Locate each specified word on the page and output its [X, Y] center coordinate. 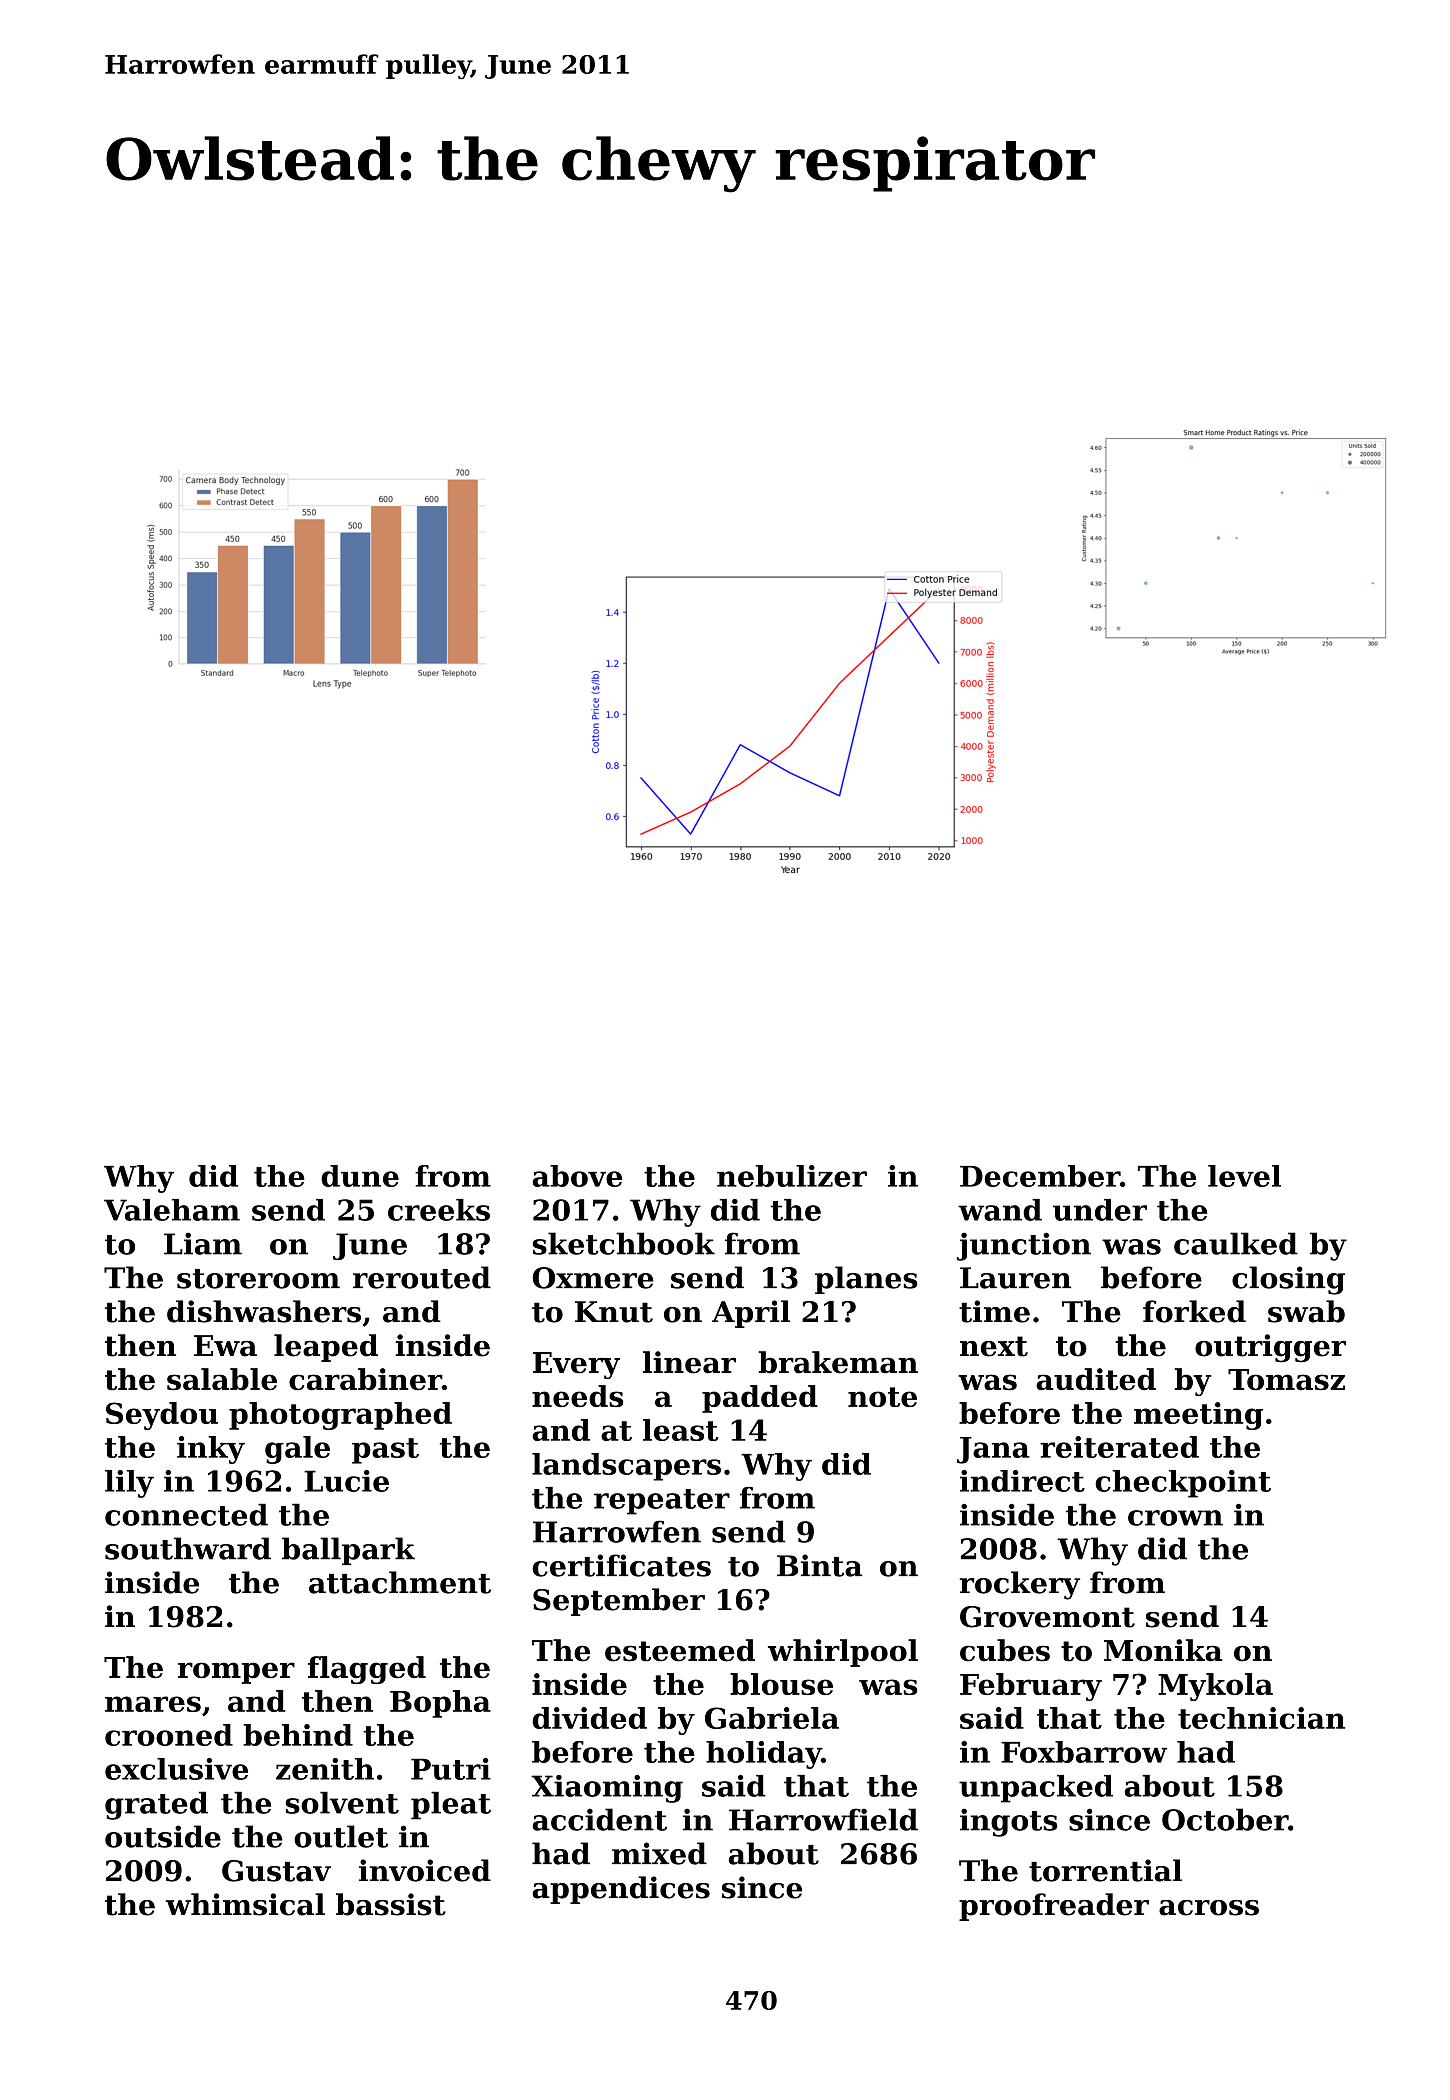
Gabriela [772, 1718]
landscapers [626, 1467]
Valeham [172, 1210]
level [1244, 1176]
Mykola [1215, 1687]
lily [129, 1484]
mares [153, 1704]
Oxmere [593, 1278]
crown [1175, 1518]
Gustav [276, 1871]
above [577, 1176]
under [1100, 1210]
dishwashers [264, 1311]
